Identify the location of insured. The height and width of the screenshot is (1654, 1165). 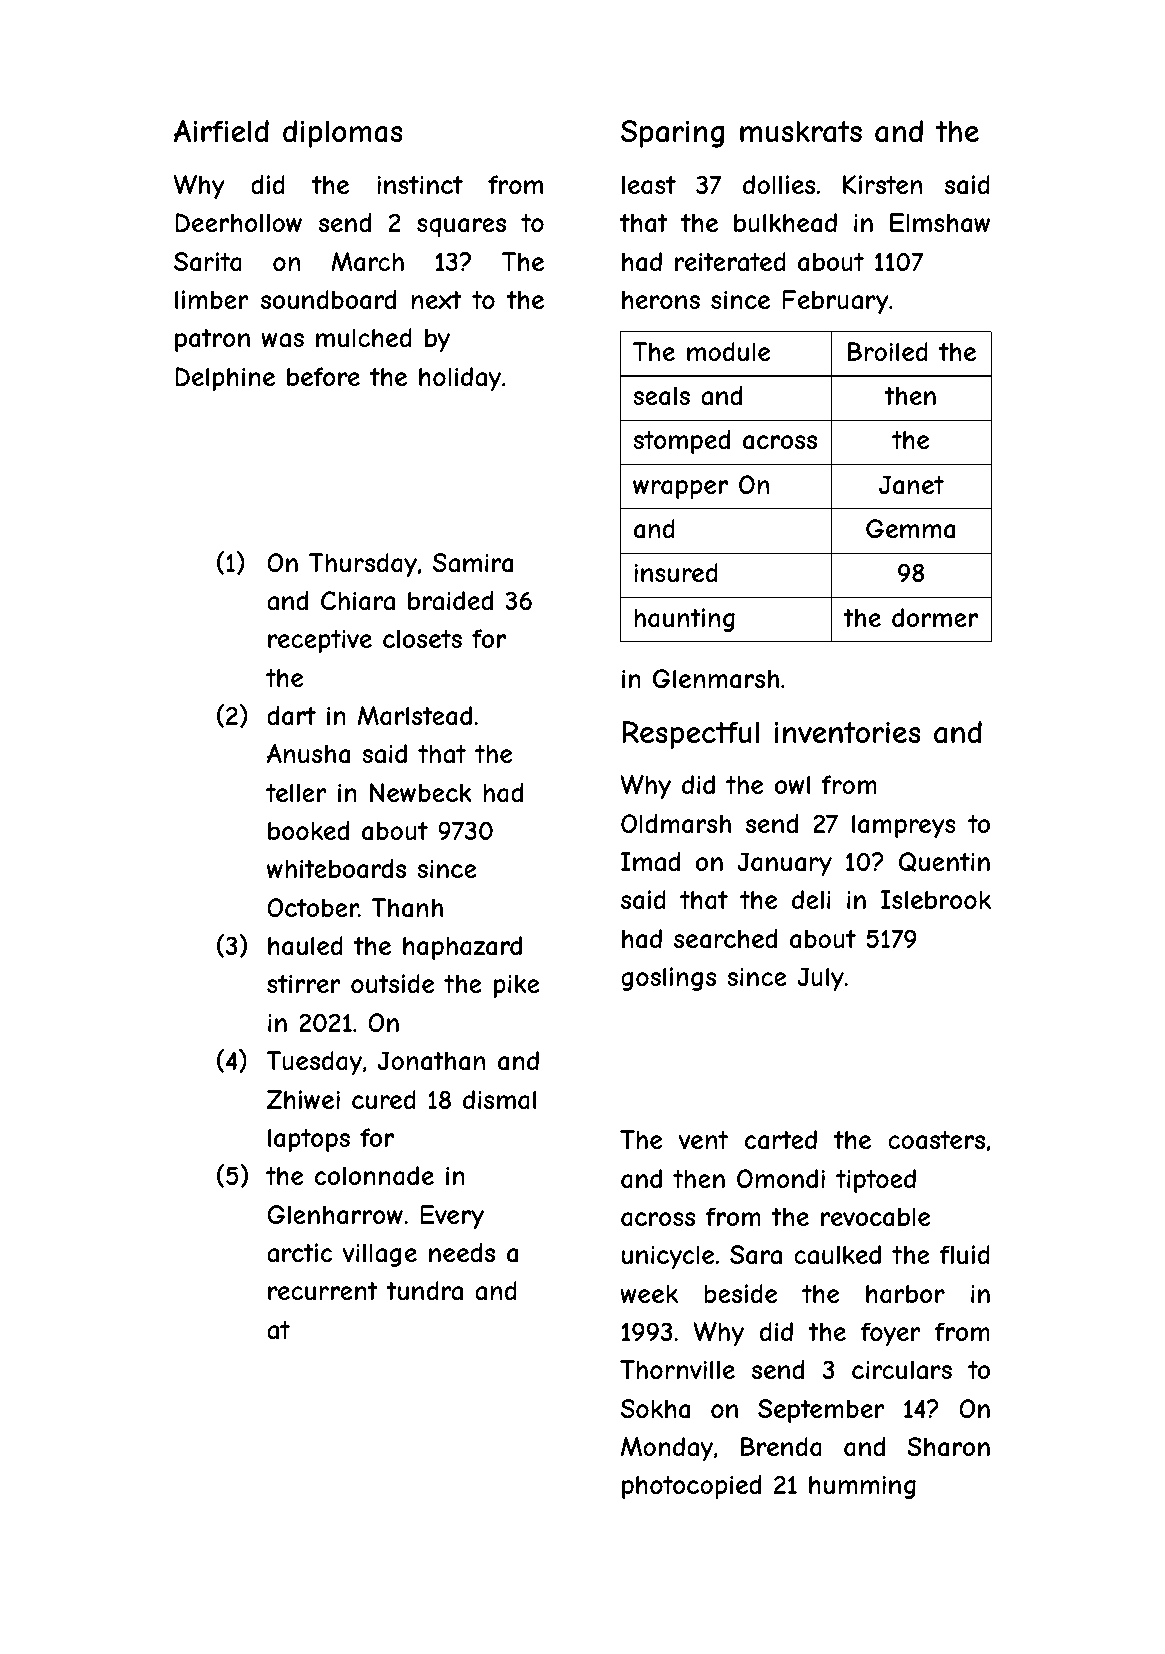
(676, 572).
